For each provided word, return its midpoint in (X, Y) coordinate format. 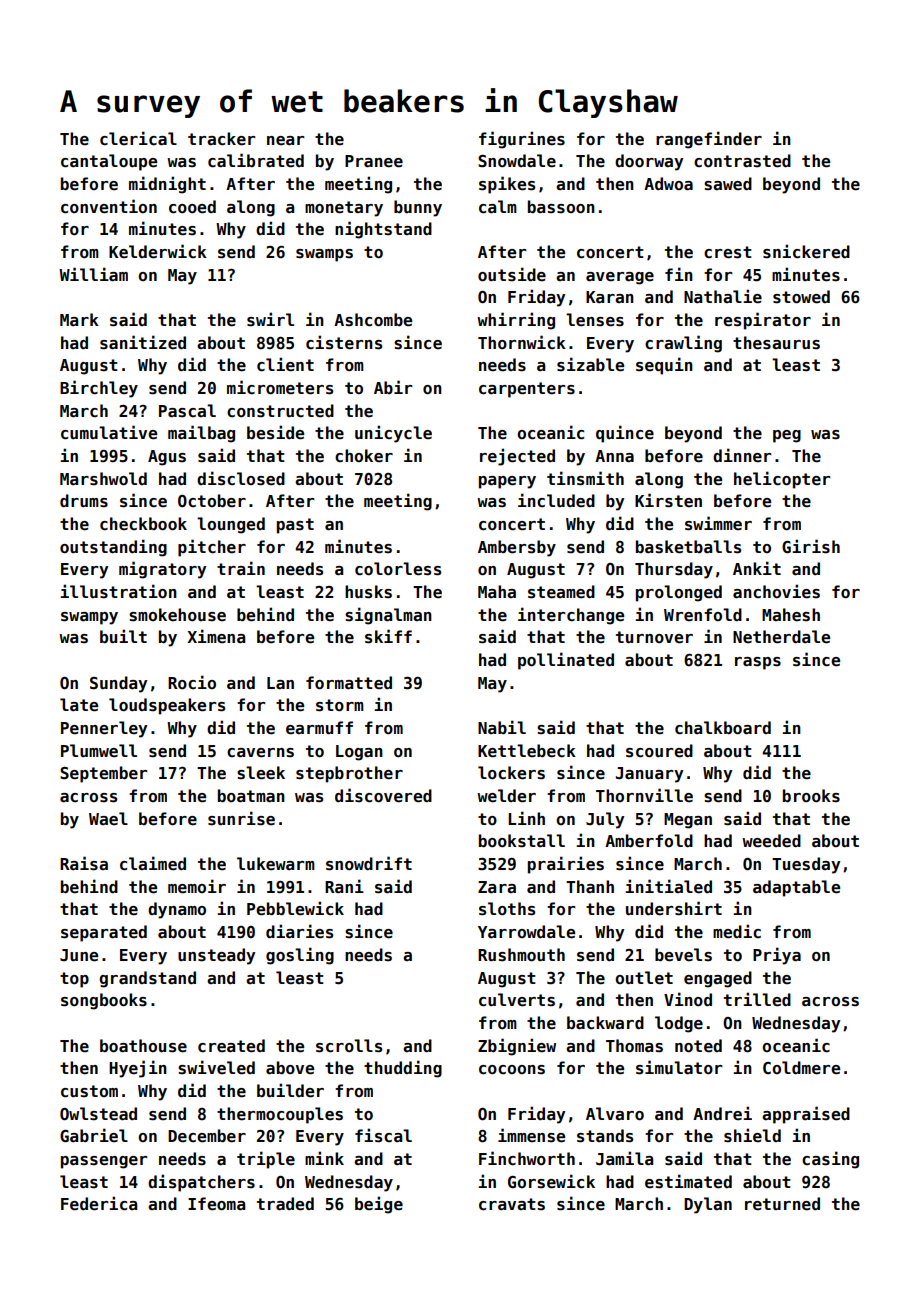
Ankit (757, 568)
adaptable (796, 888)
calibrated (256, 160)
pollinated (566, 661)
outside (512, 274)
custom (89, 1091)
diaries (299, 931)
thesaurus (776, 343)
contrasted (742, 161)
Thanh (590, 886)
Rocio (192, 682)
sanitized (143, 342)
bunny (418, 208)
